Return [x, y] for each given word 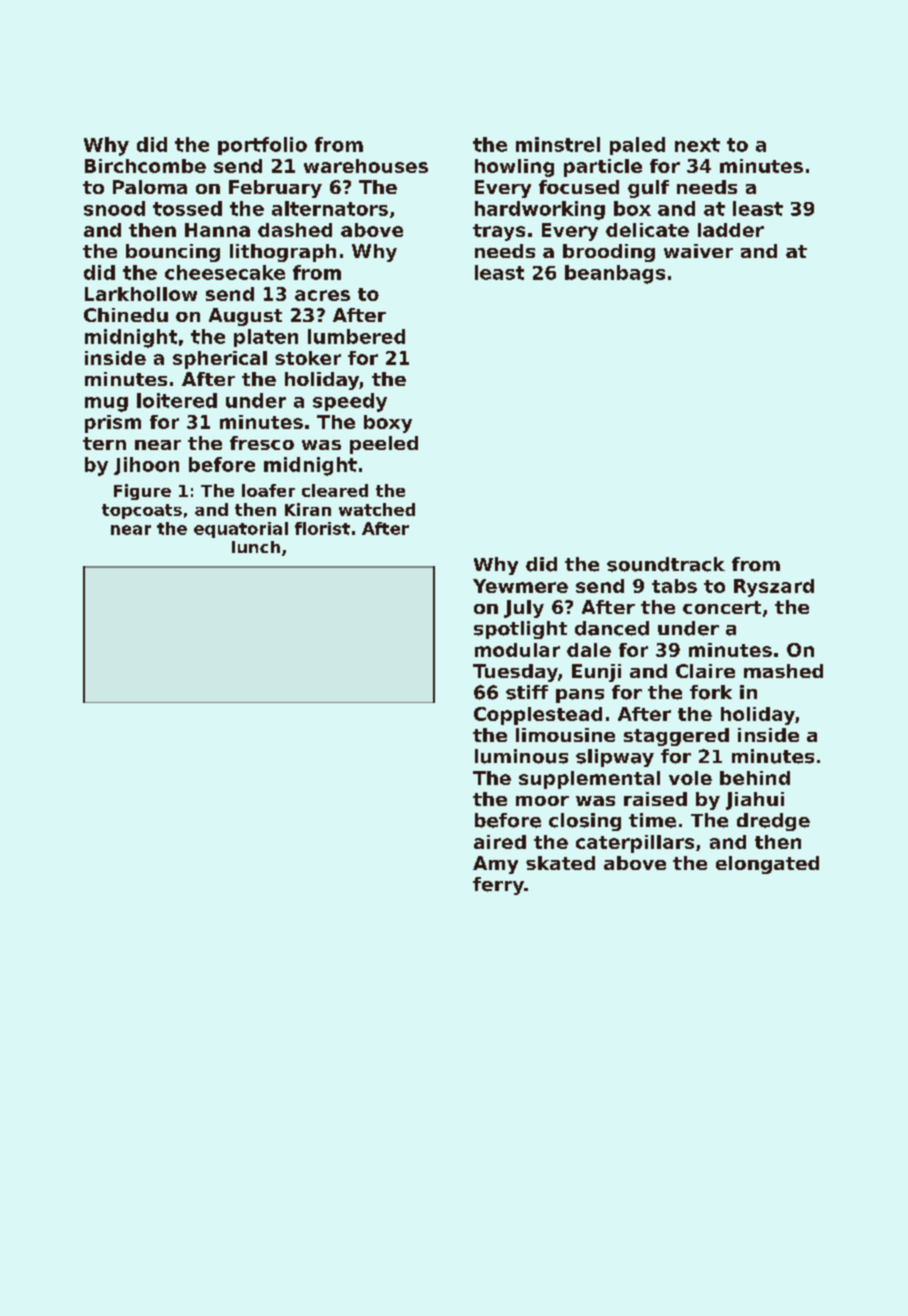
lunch [256, 547]
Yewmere [520, 586]
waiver [698, 251]
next [697, 145]
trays [499, 232]
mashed [783, 671]
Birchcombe [145, 166]
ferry [498, 886]
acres [322, 295]
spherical [220, 360]
